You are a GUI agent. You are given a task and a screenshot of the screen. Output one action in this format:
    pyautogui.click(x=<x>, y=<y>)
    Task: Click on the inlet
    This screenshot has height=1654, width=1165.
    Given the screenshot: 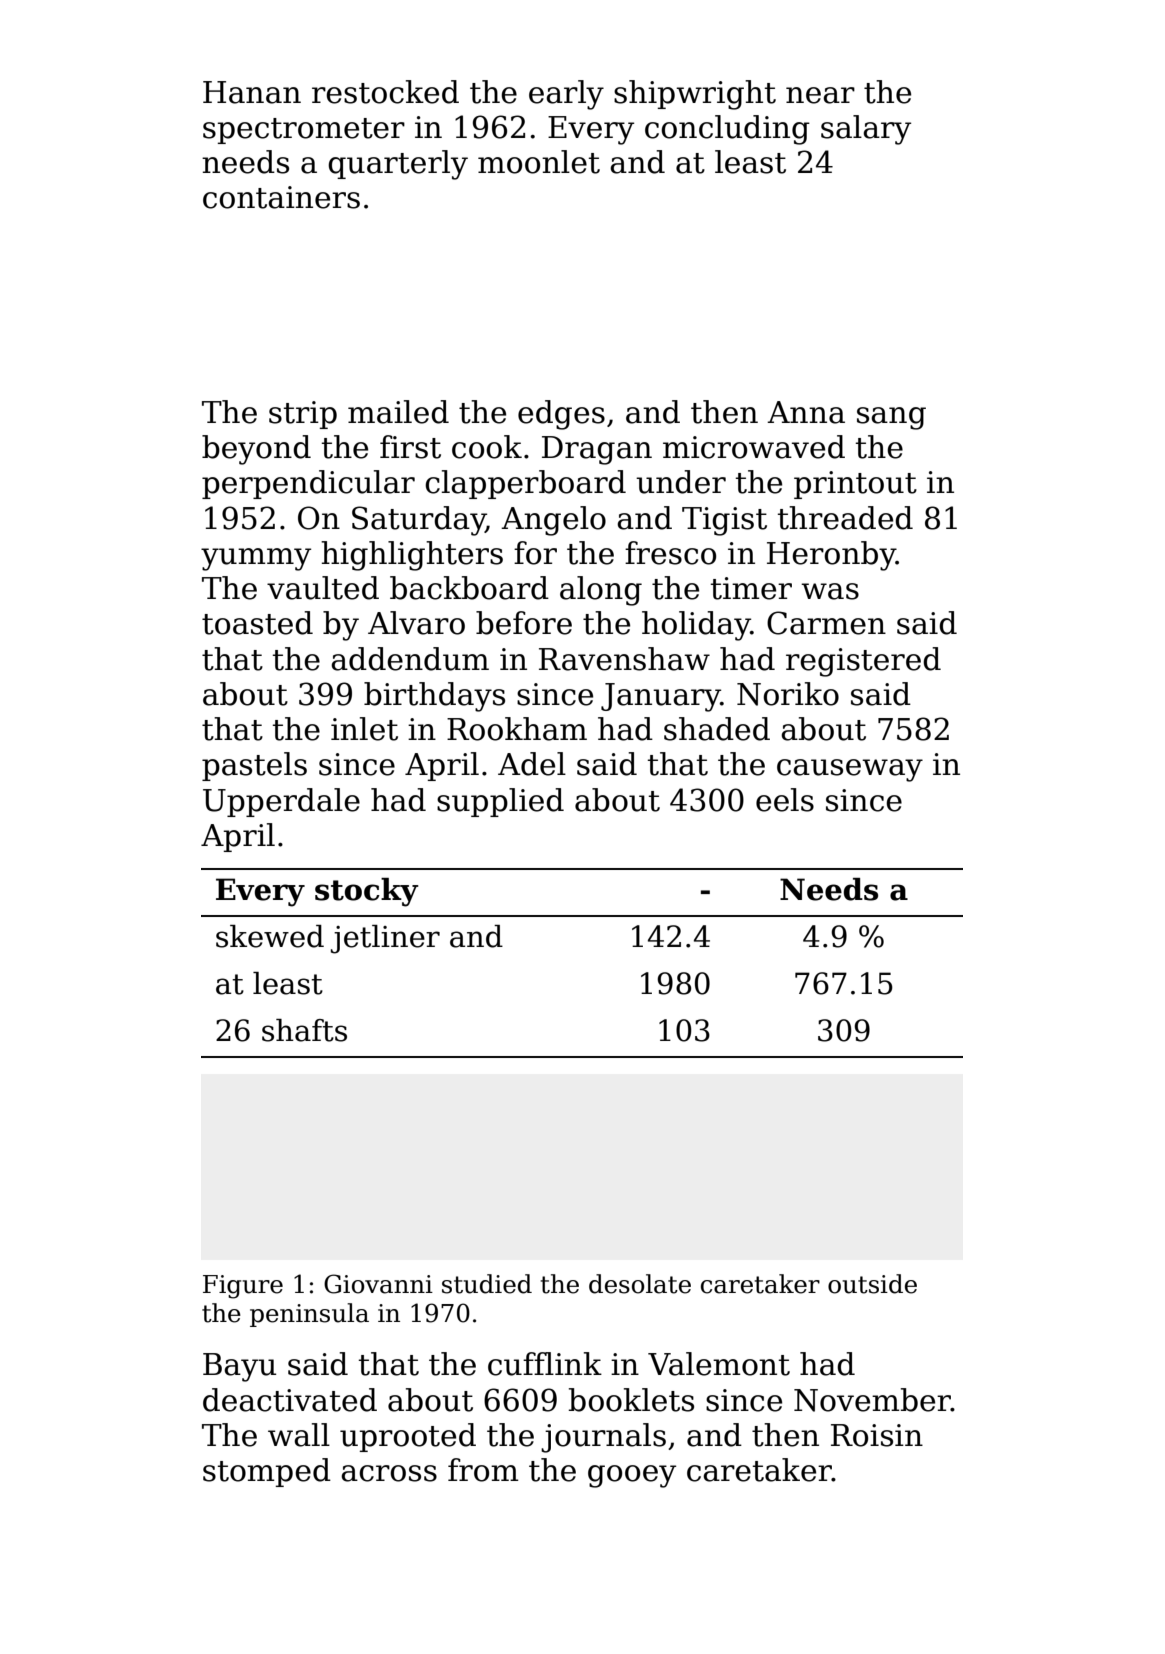 What is the action you would take?
    pyautogui.click(x=364, y=729)
